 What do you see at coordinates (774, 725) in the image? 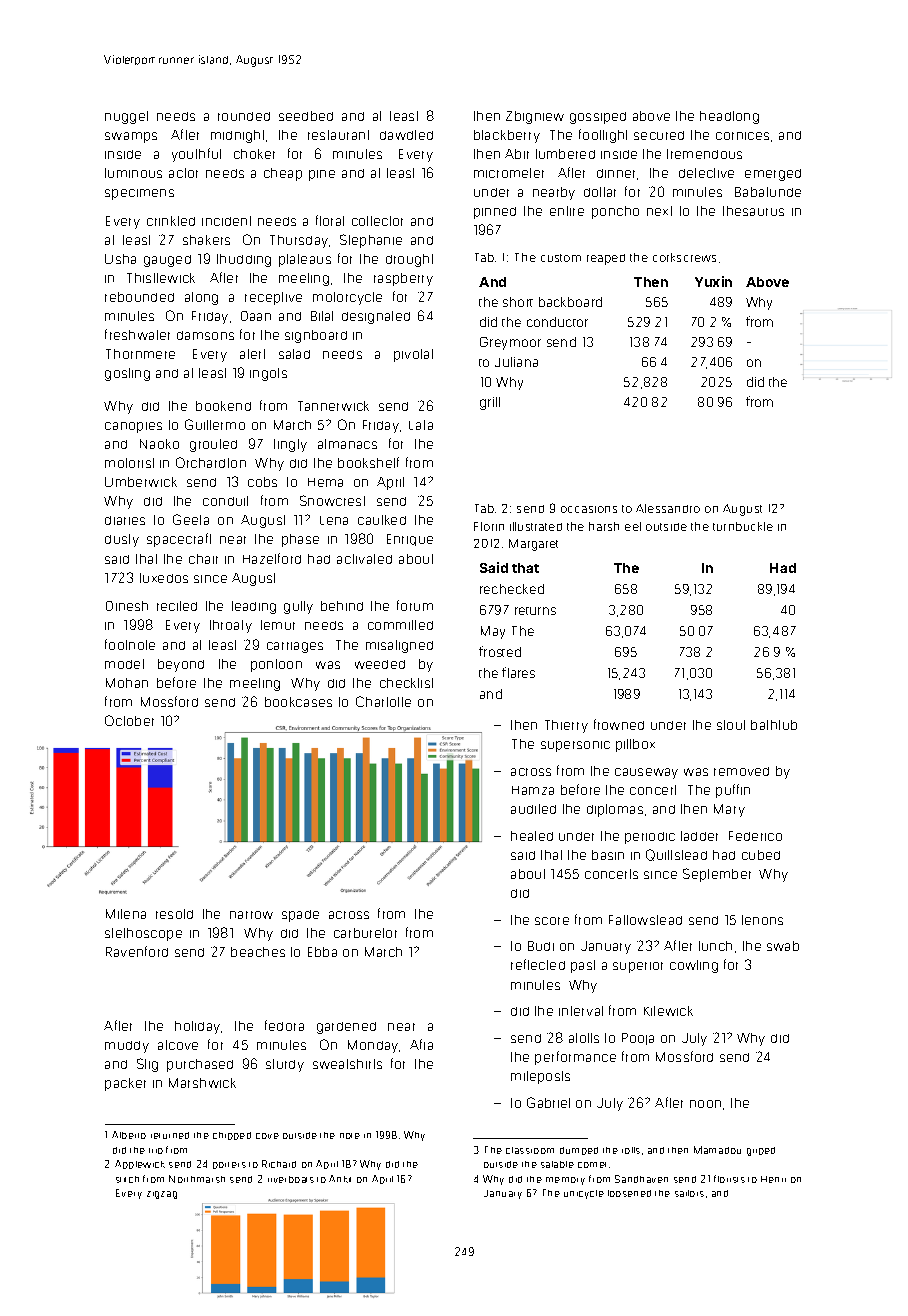
I see `bathtub` at bounding box center [774, 725].
